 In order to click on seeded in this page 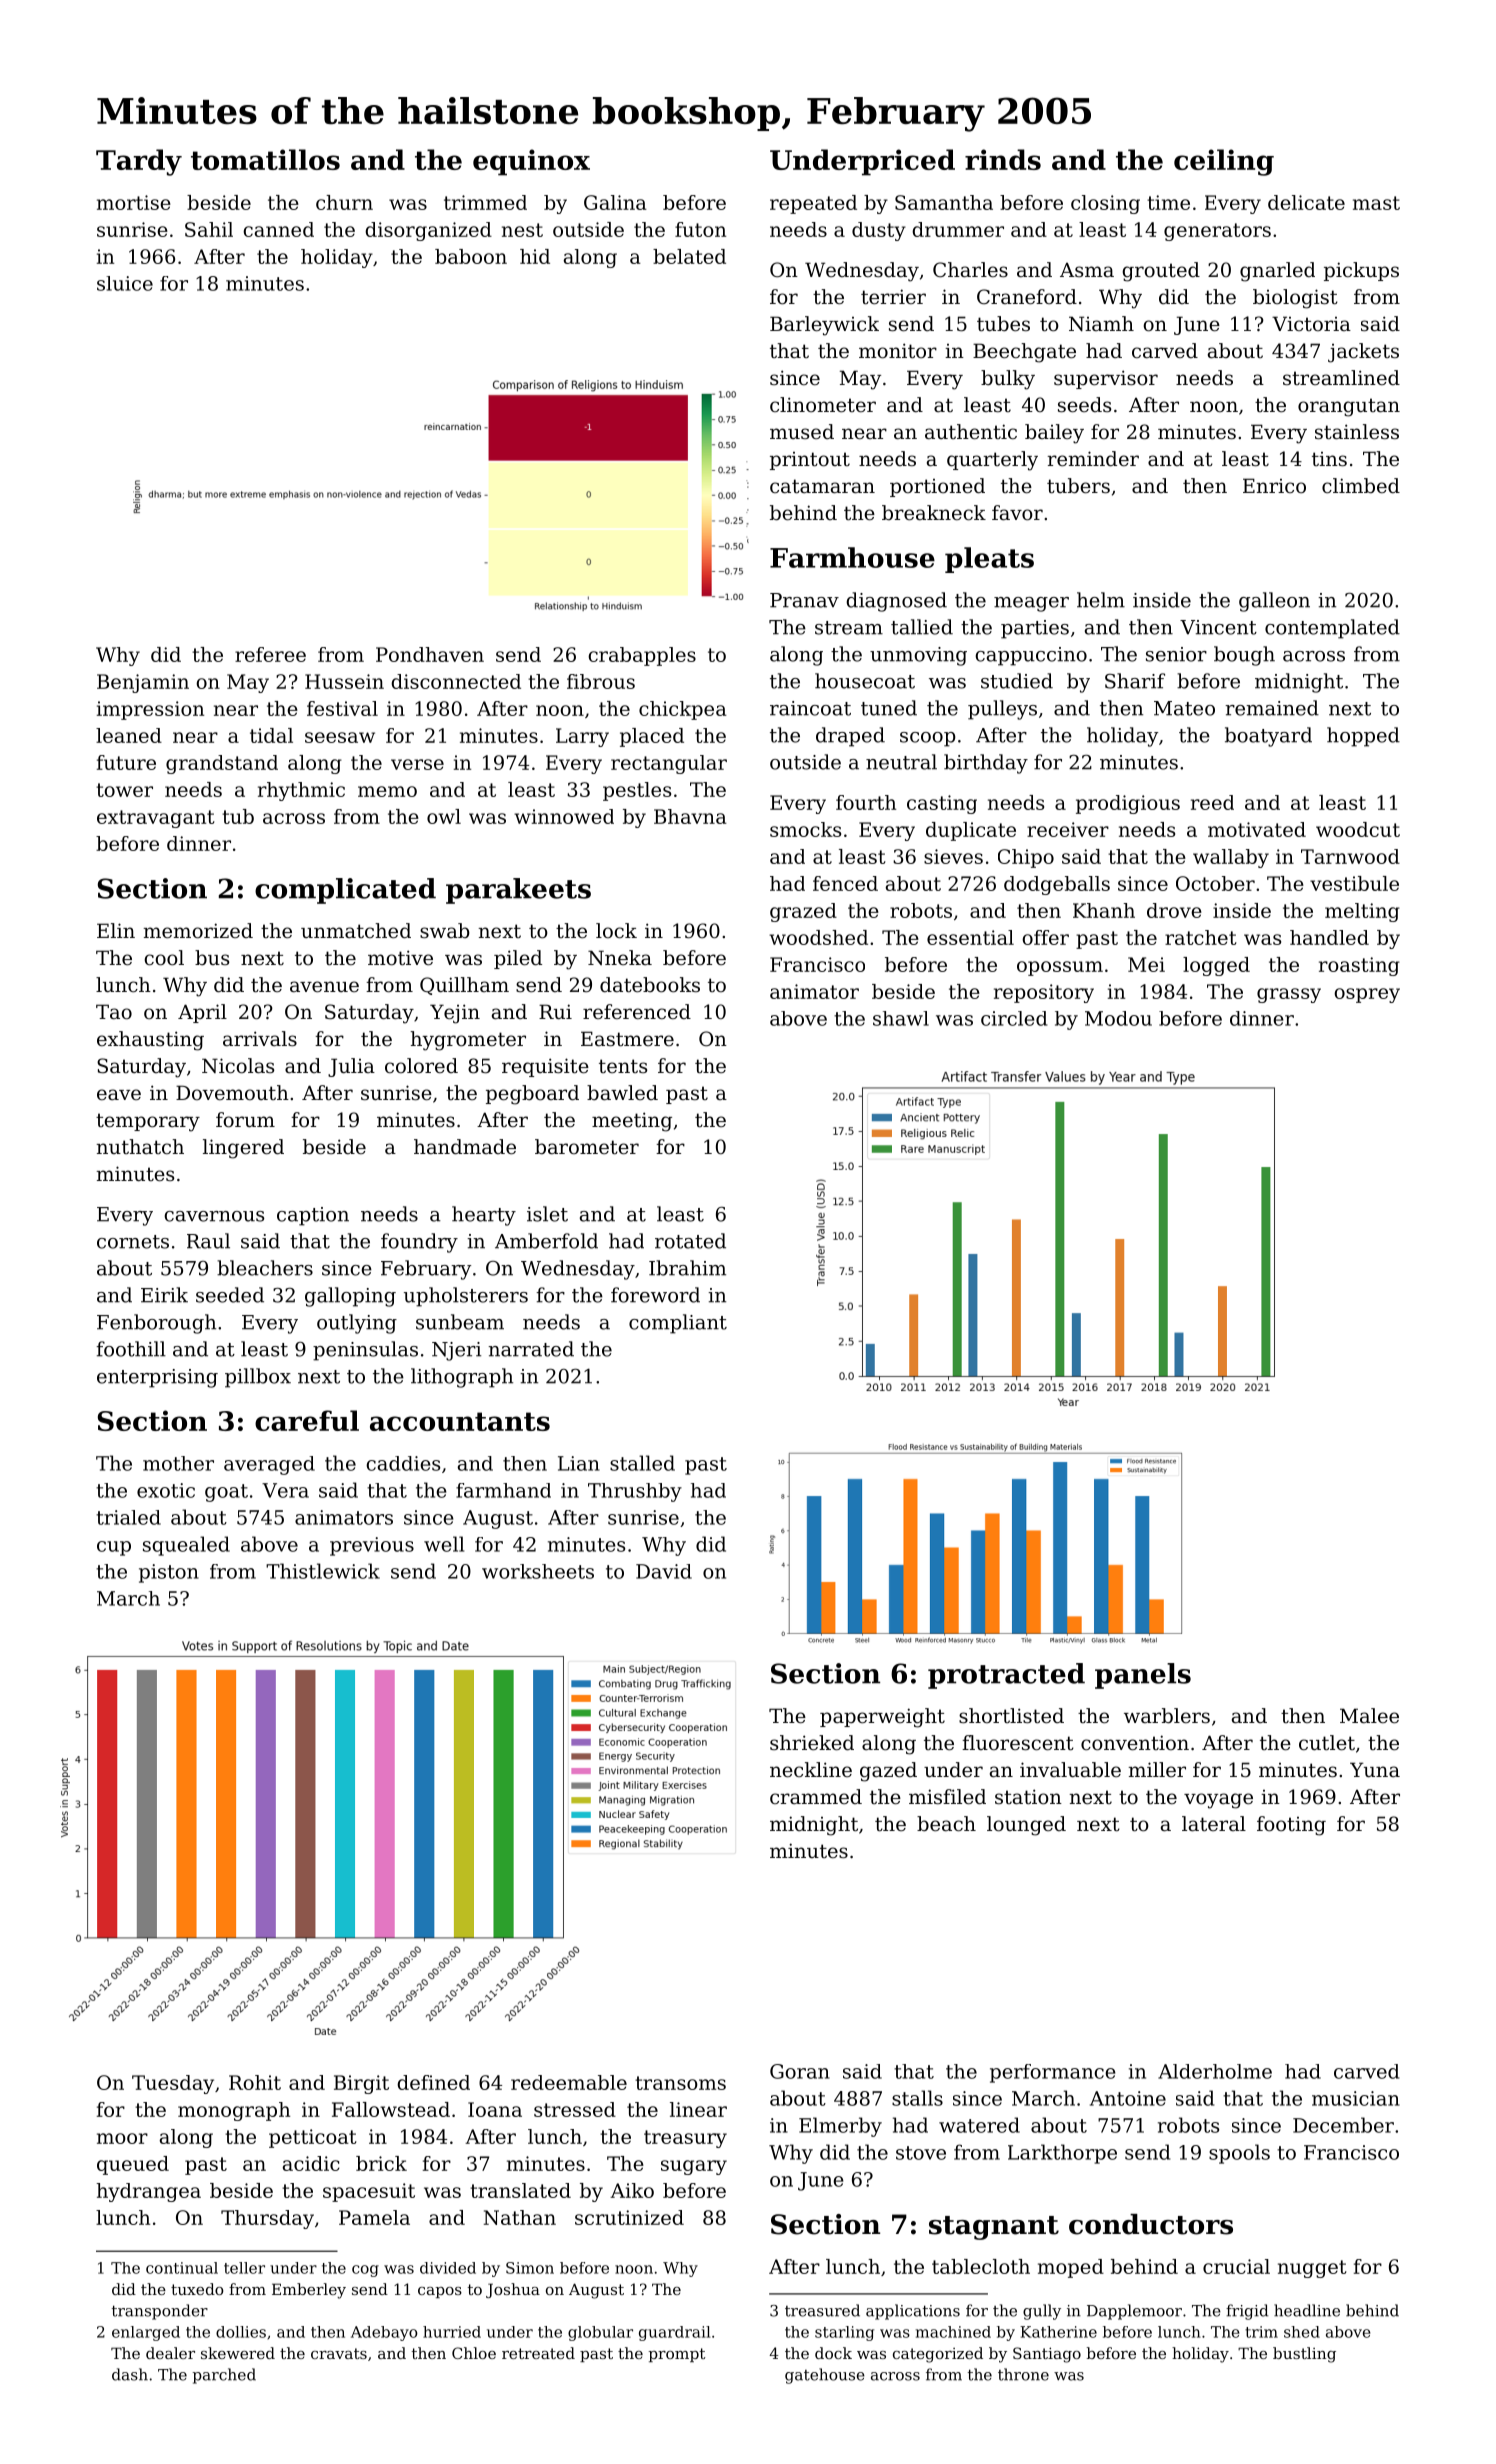, I will do `click(230, 1295)`.
